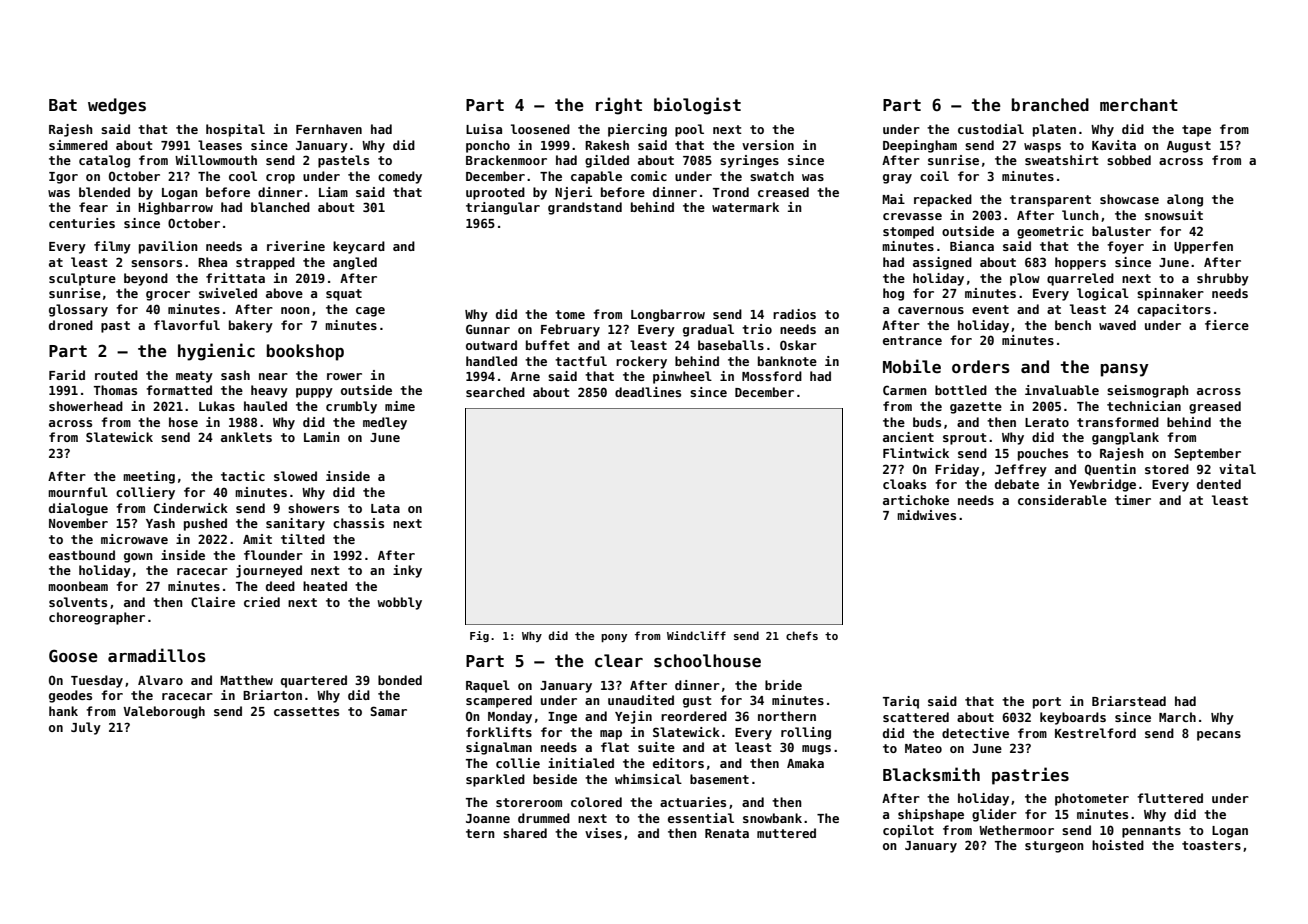 The image size is (1308, 924). Describe the element at coordinates (86, 728) in the screenshot. I see `July` at that location.
